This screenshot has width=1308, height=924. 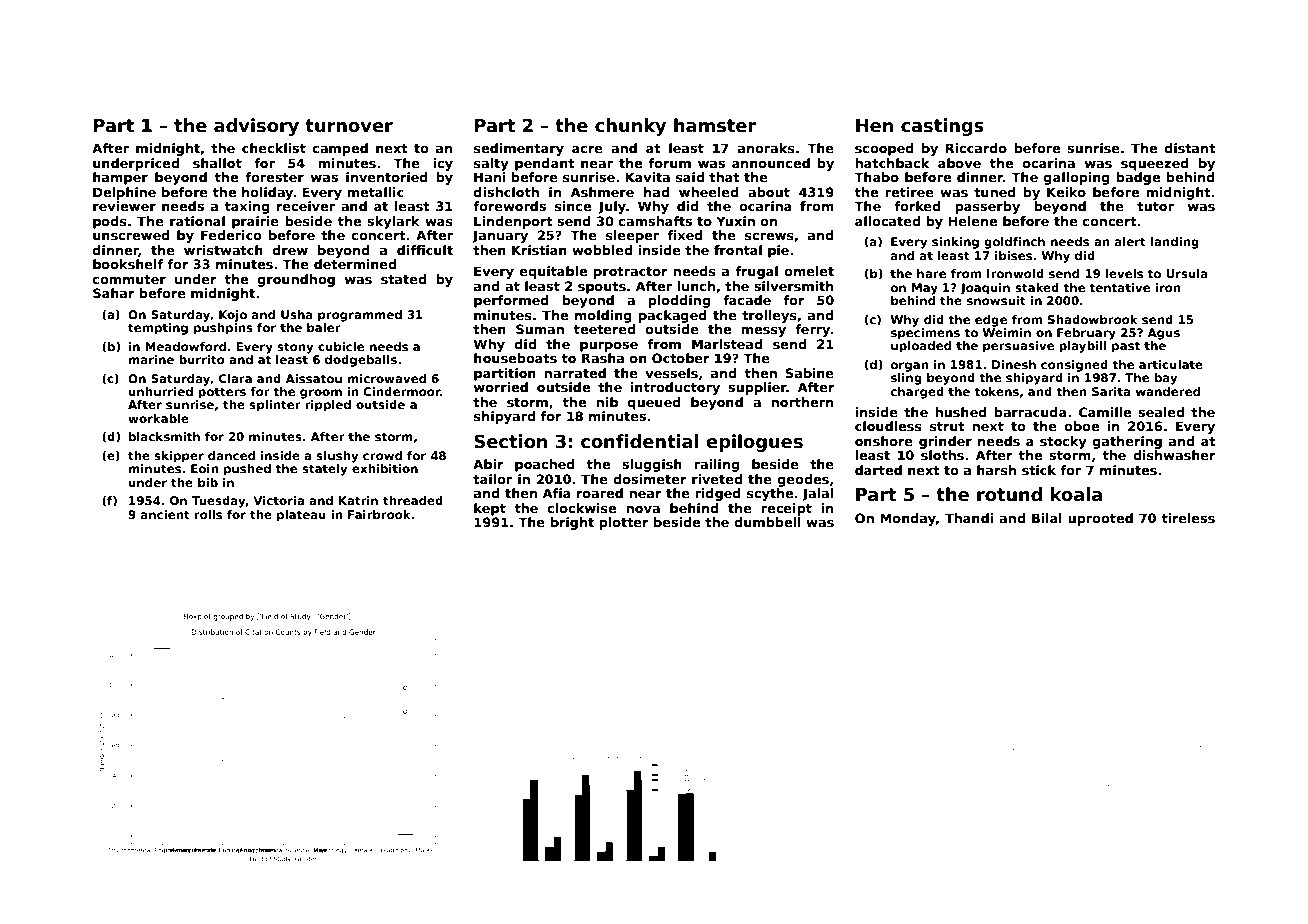 I want to click on burrito, so click(x=202, y=359).
